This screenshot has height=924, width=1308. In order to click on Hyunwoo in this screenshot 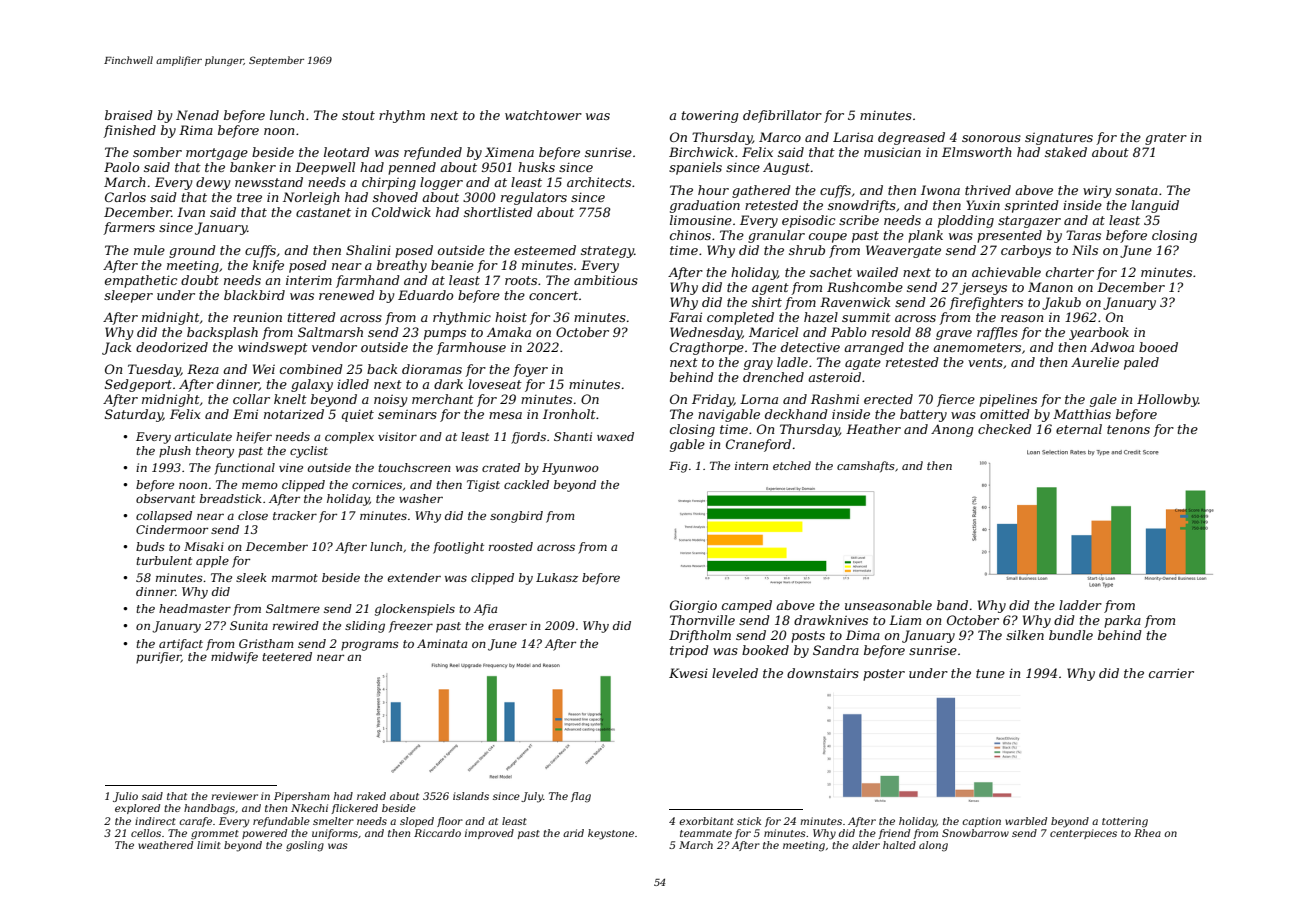, I will do `click(570, 469)`.
